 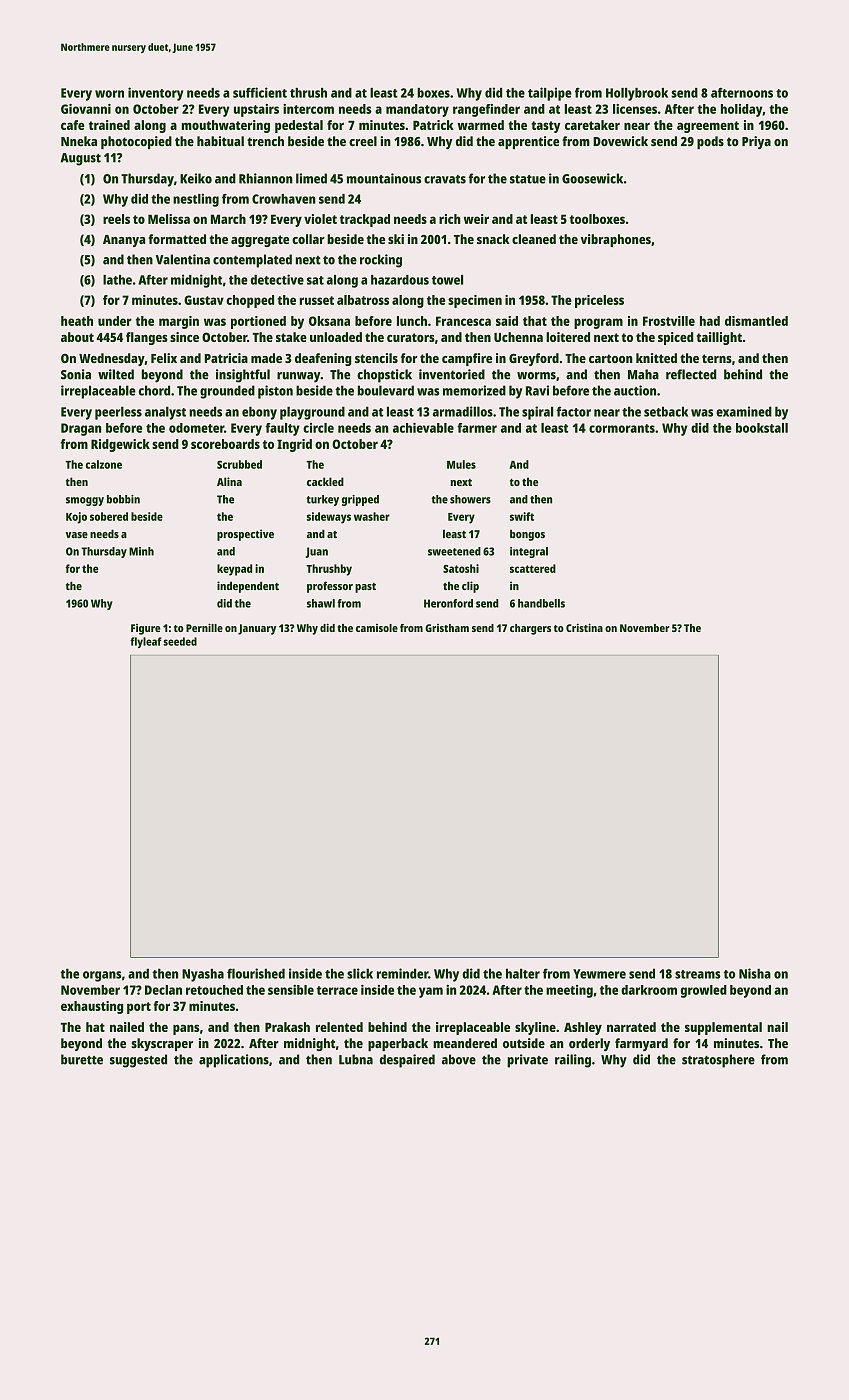 I want to click on camisole, so click(x=377, y=628).
